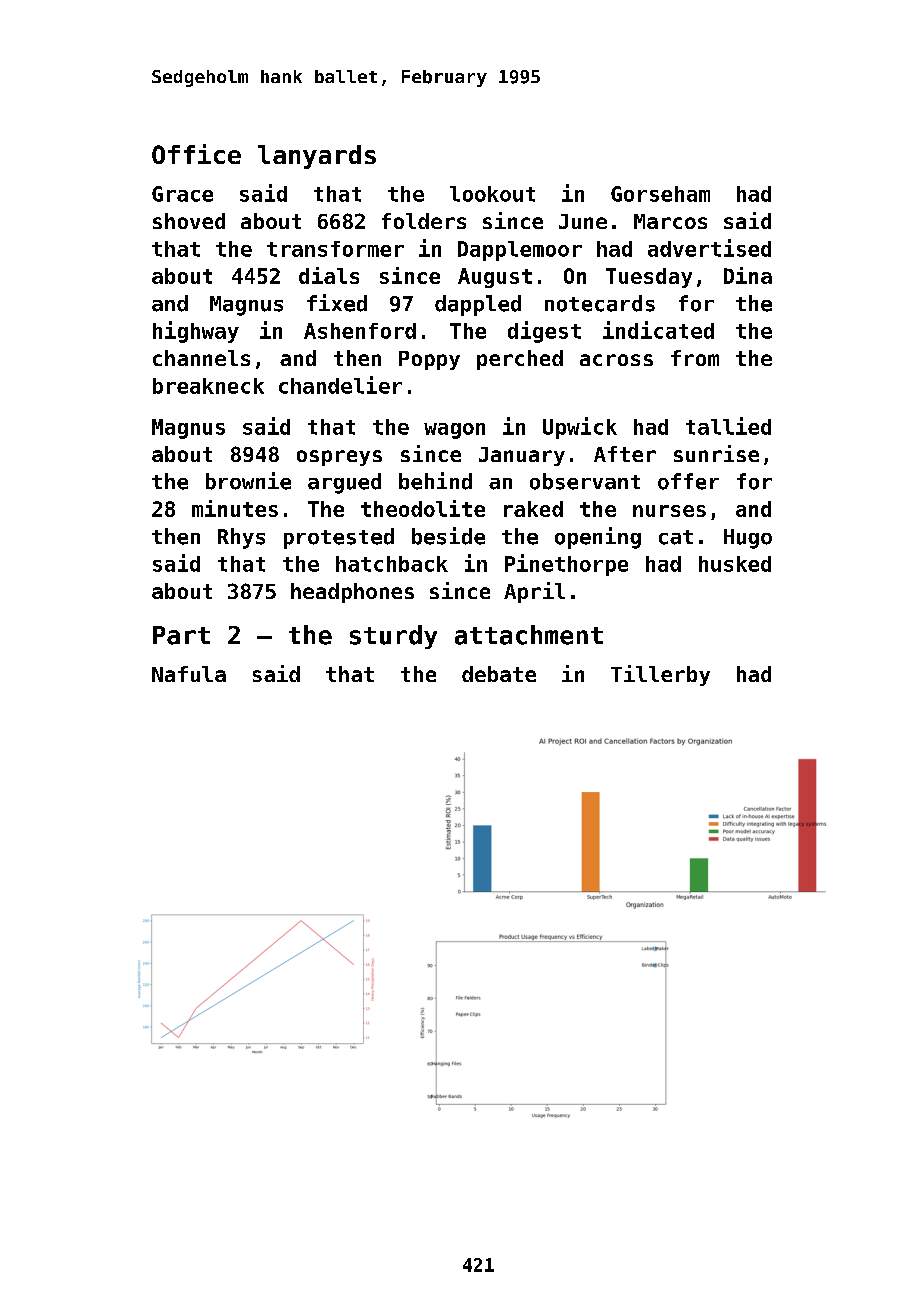 This screenshot has height=1311, width=924. I want to click on offer, so click(688, 481).
